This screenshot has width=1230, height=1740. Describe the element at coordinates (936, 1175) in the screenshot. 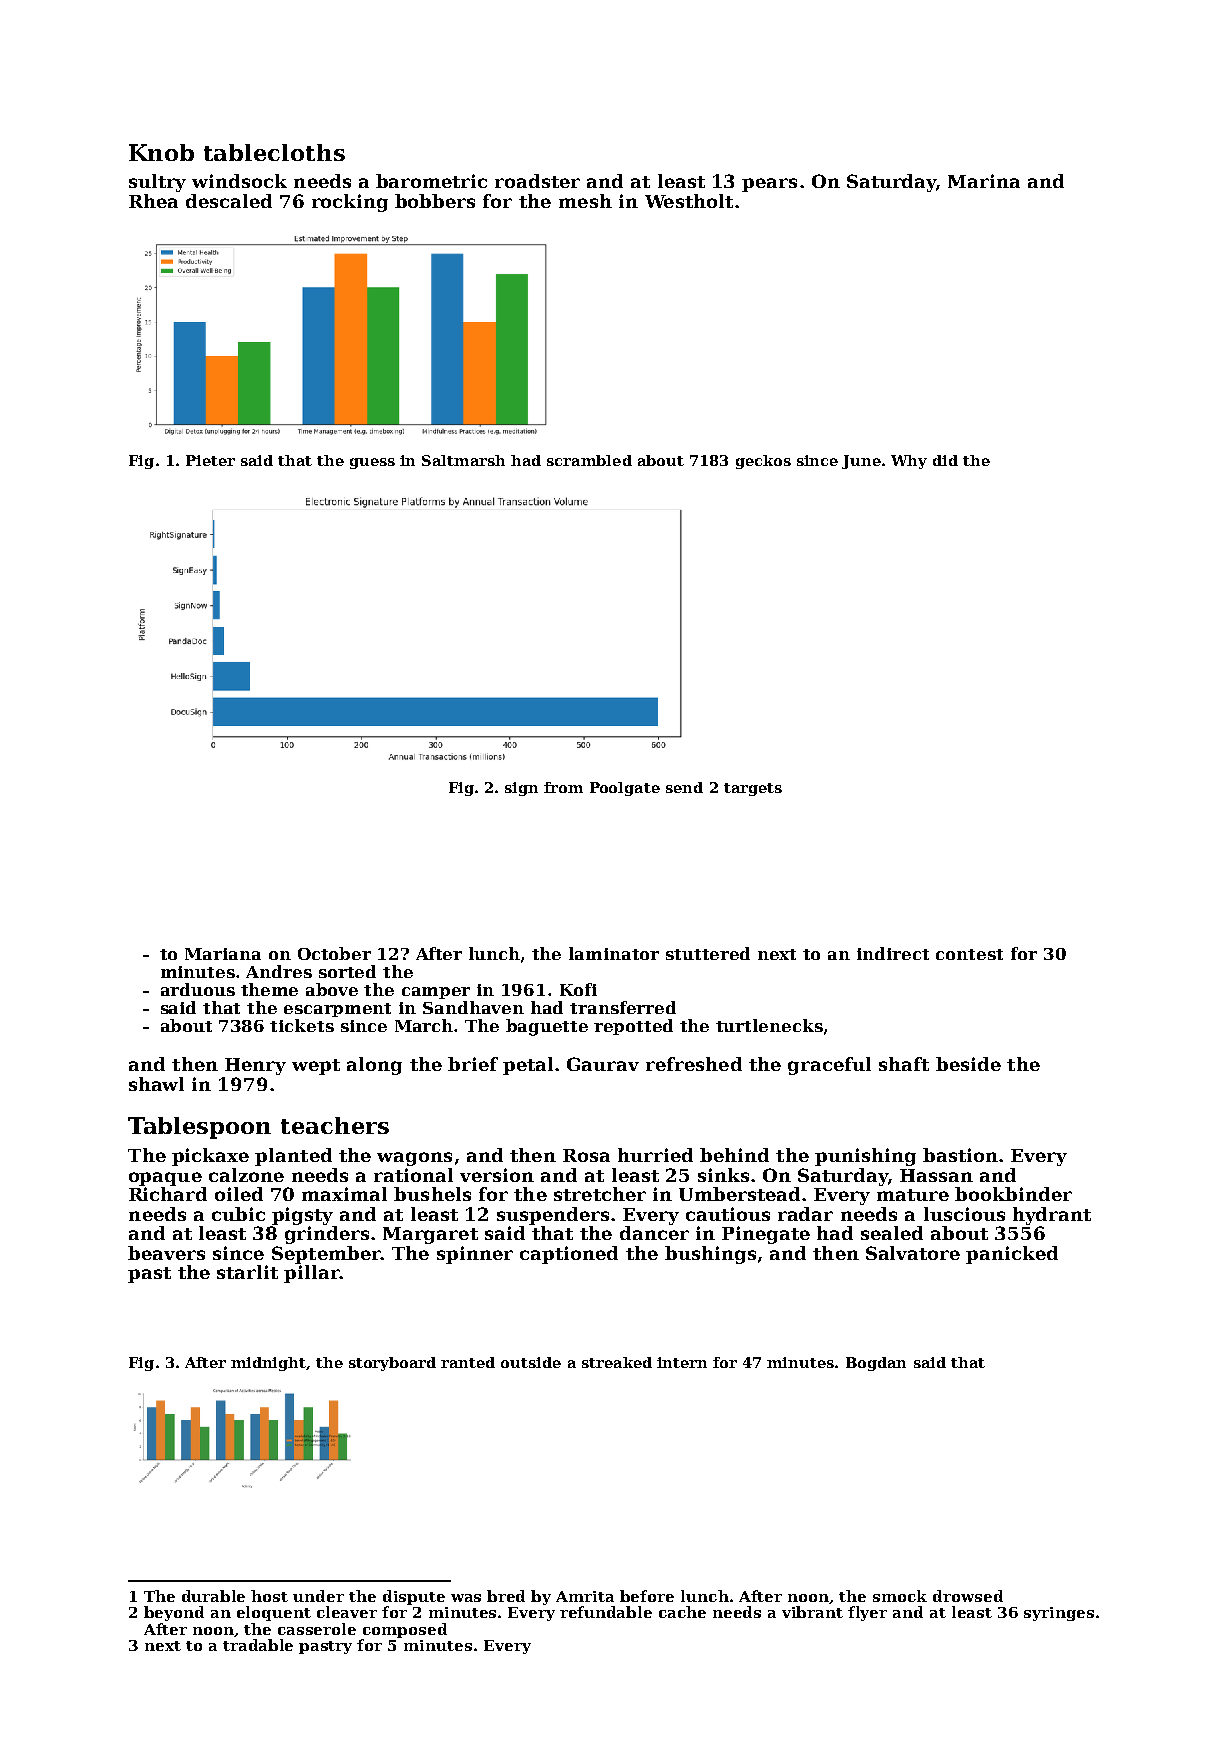

I see `Hassan` at that location.
